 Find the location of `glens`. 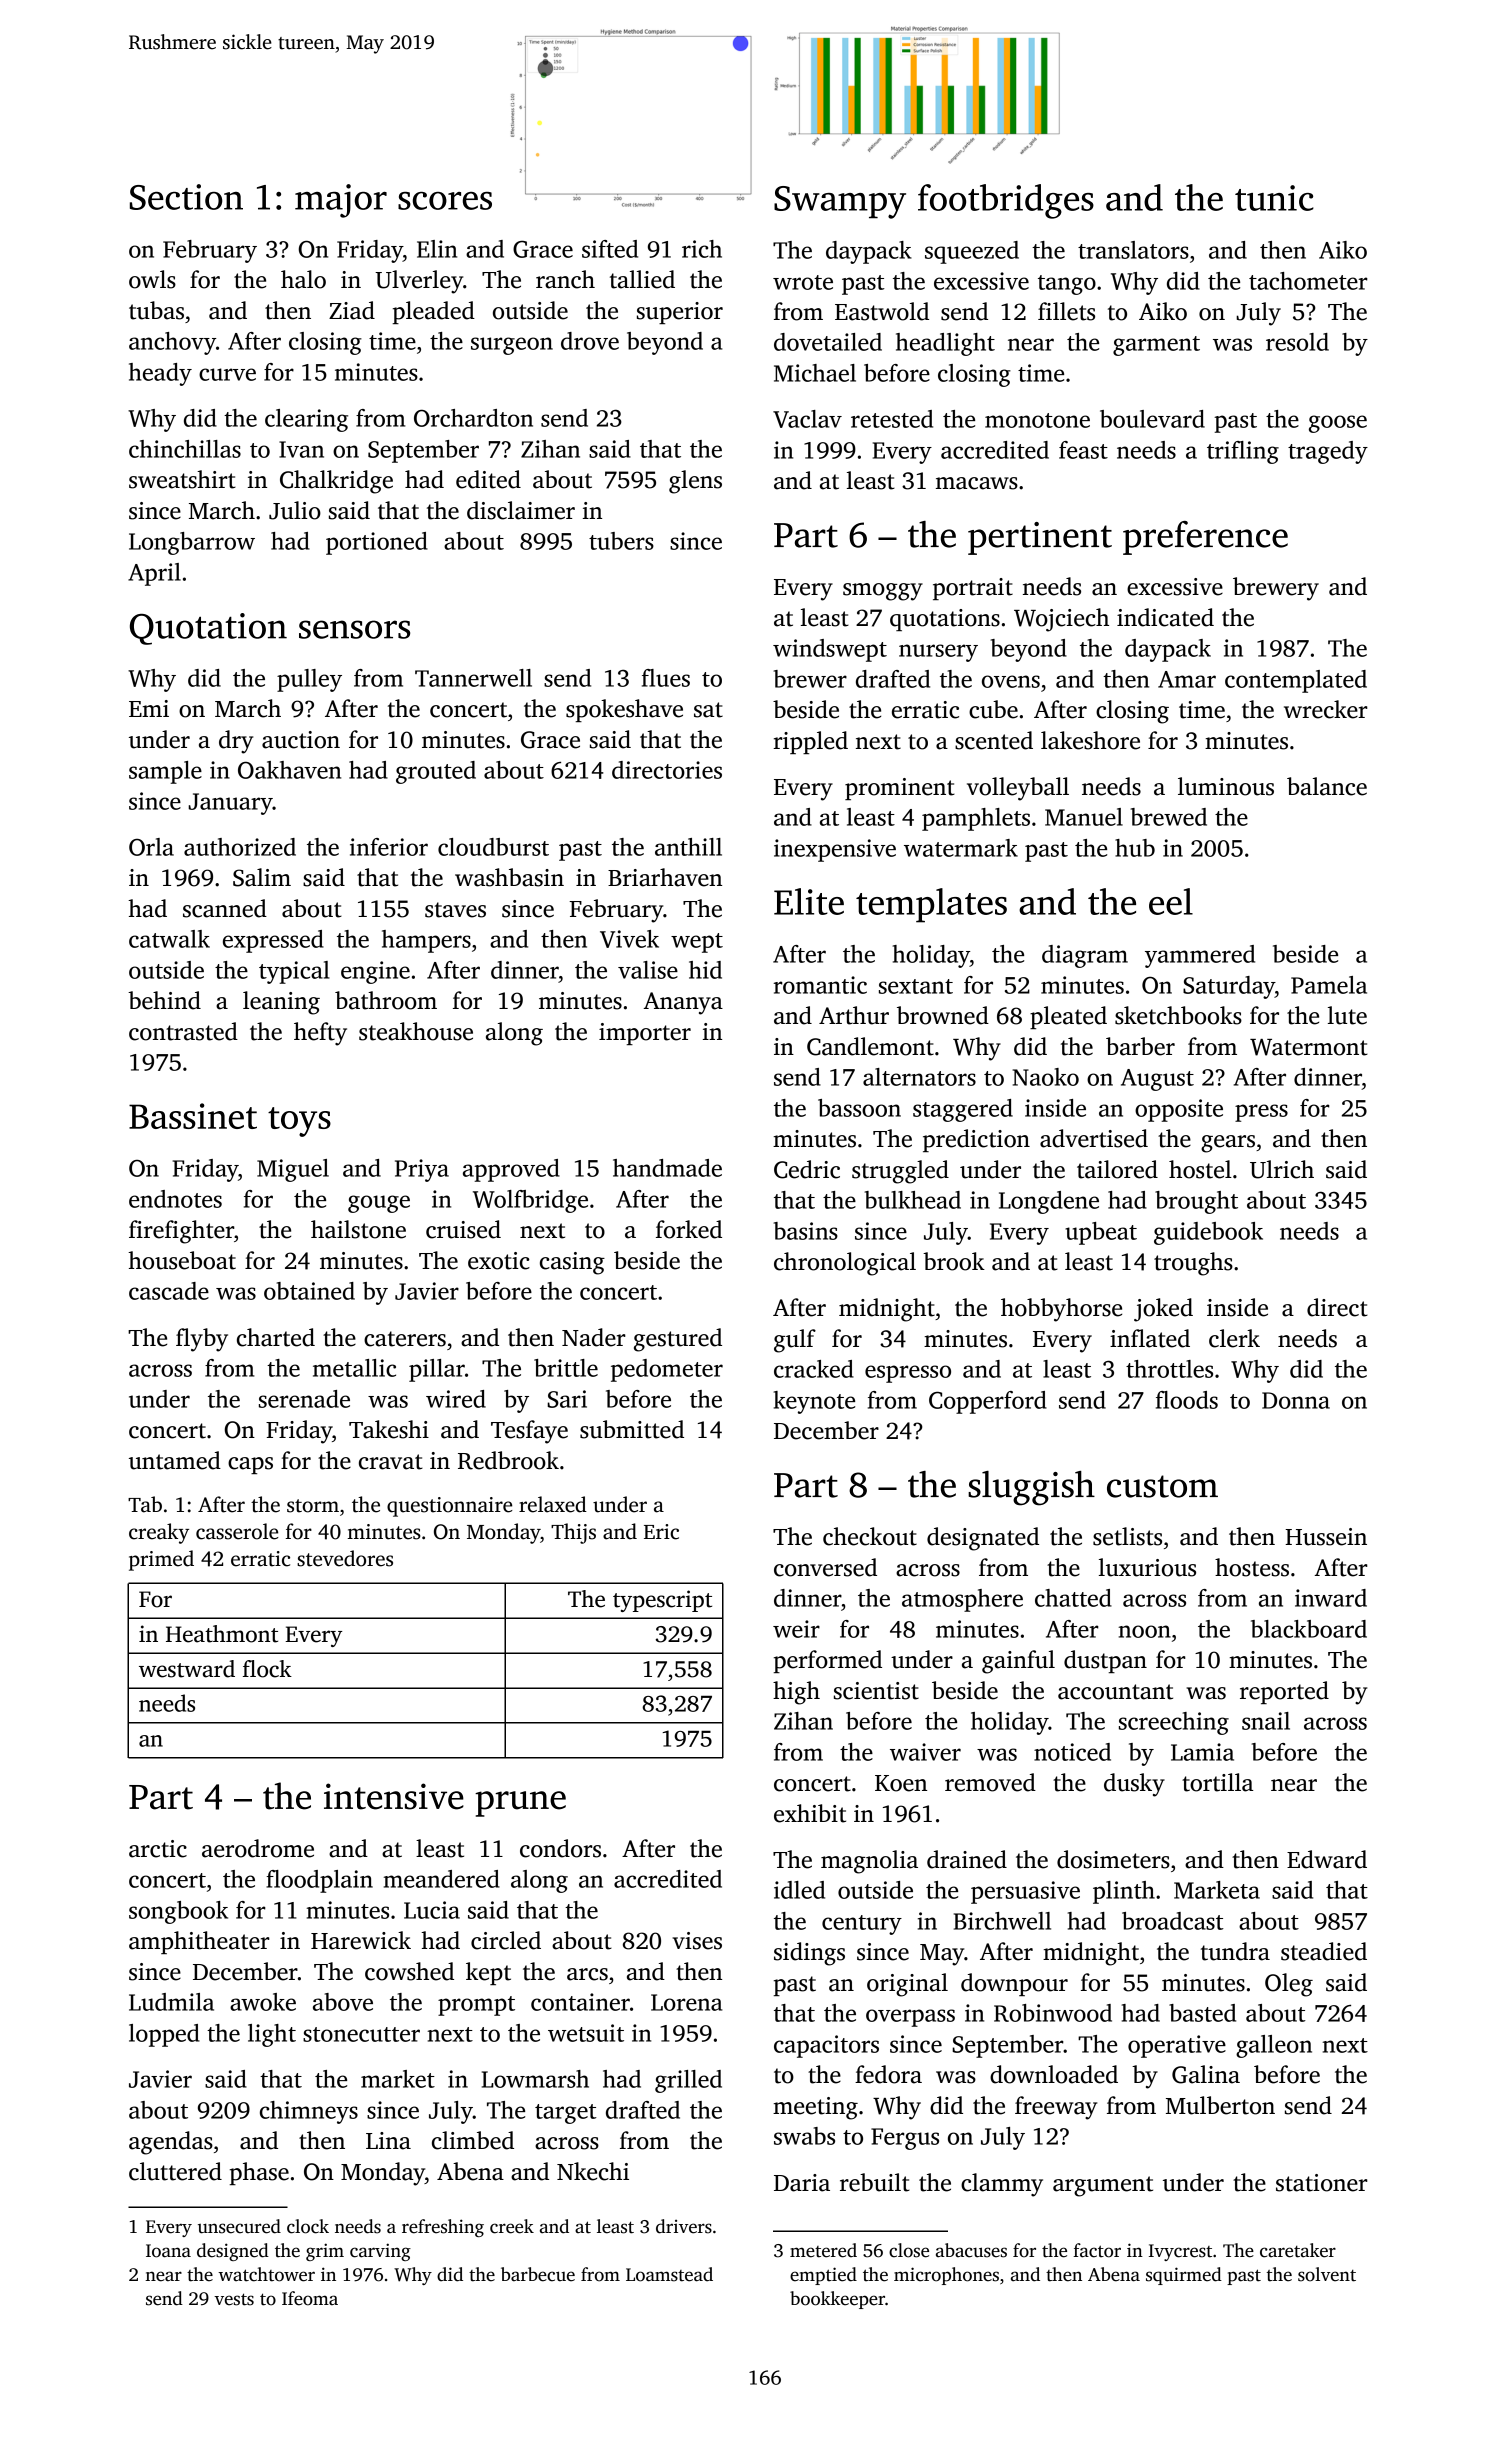

glens is located at coordinates (695, 482).
